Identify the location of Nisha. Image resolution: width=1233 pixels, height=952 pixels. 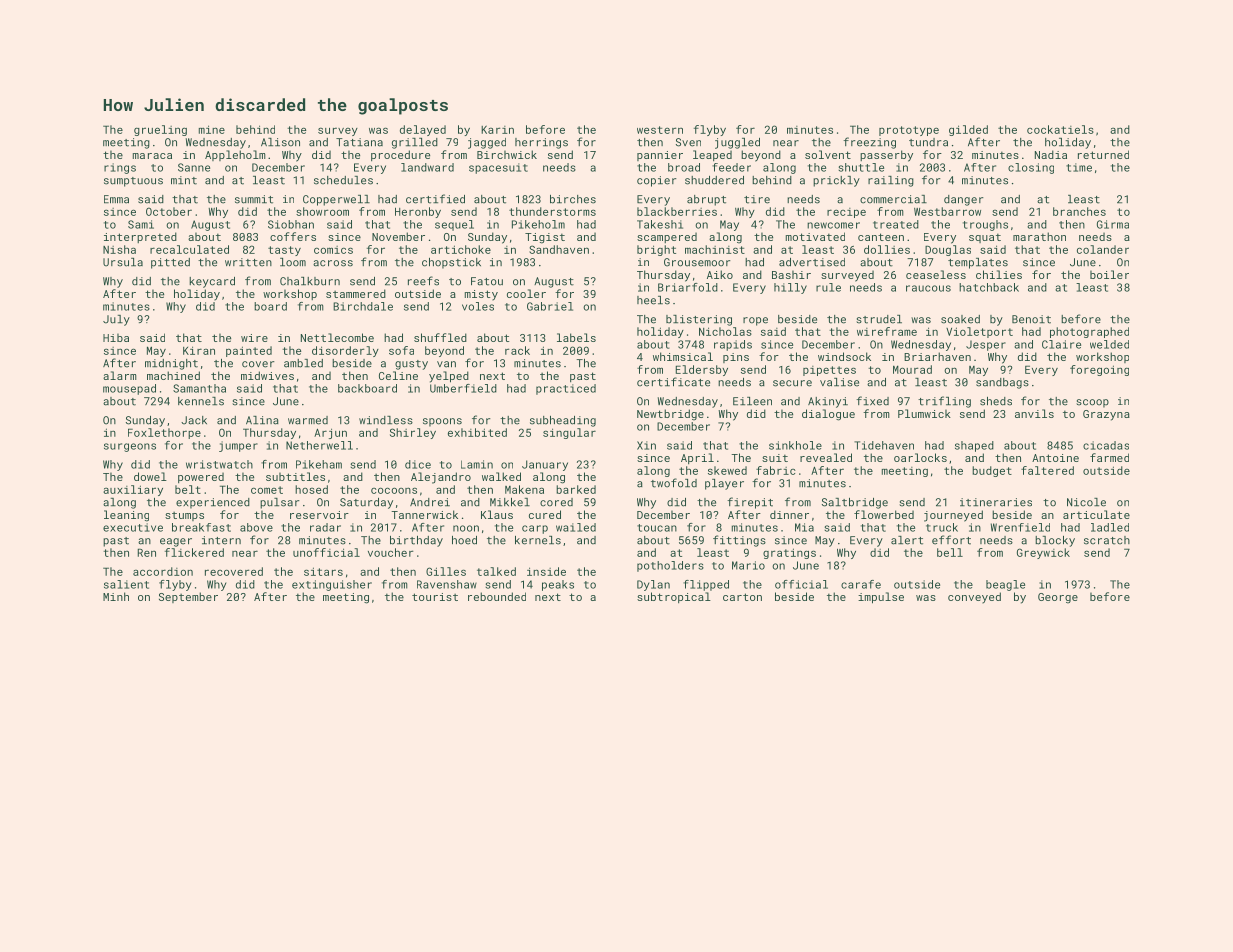
(119, 249).
